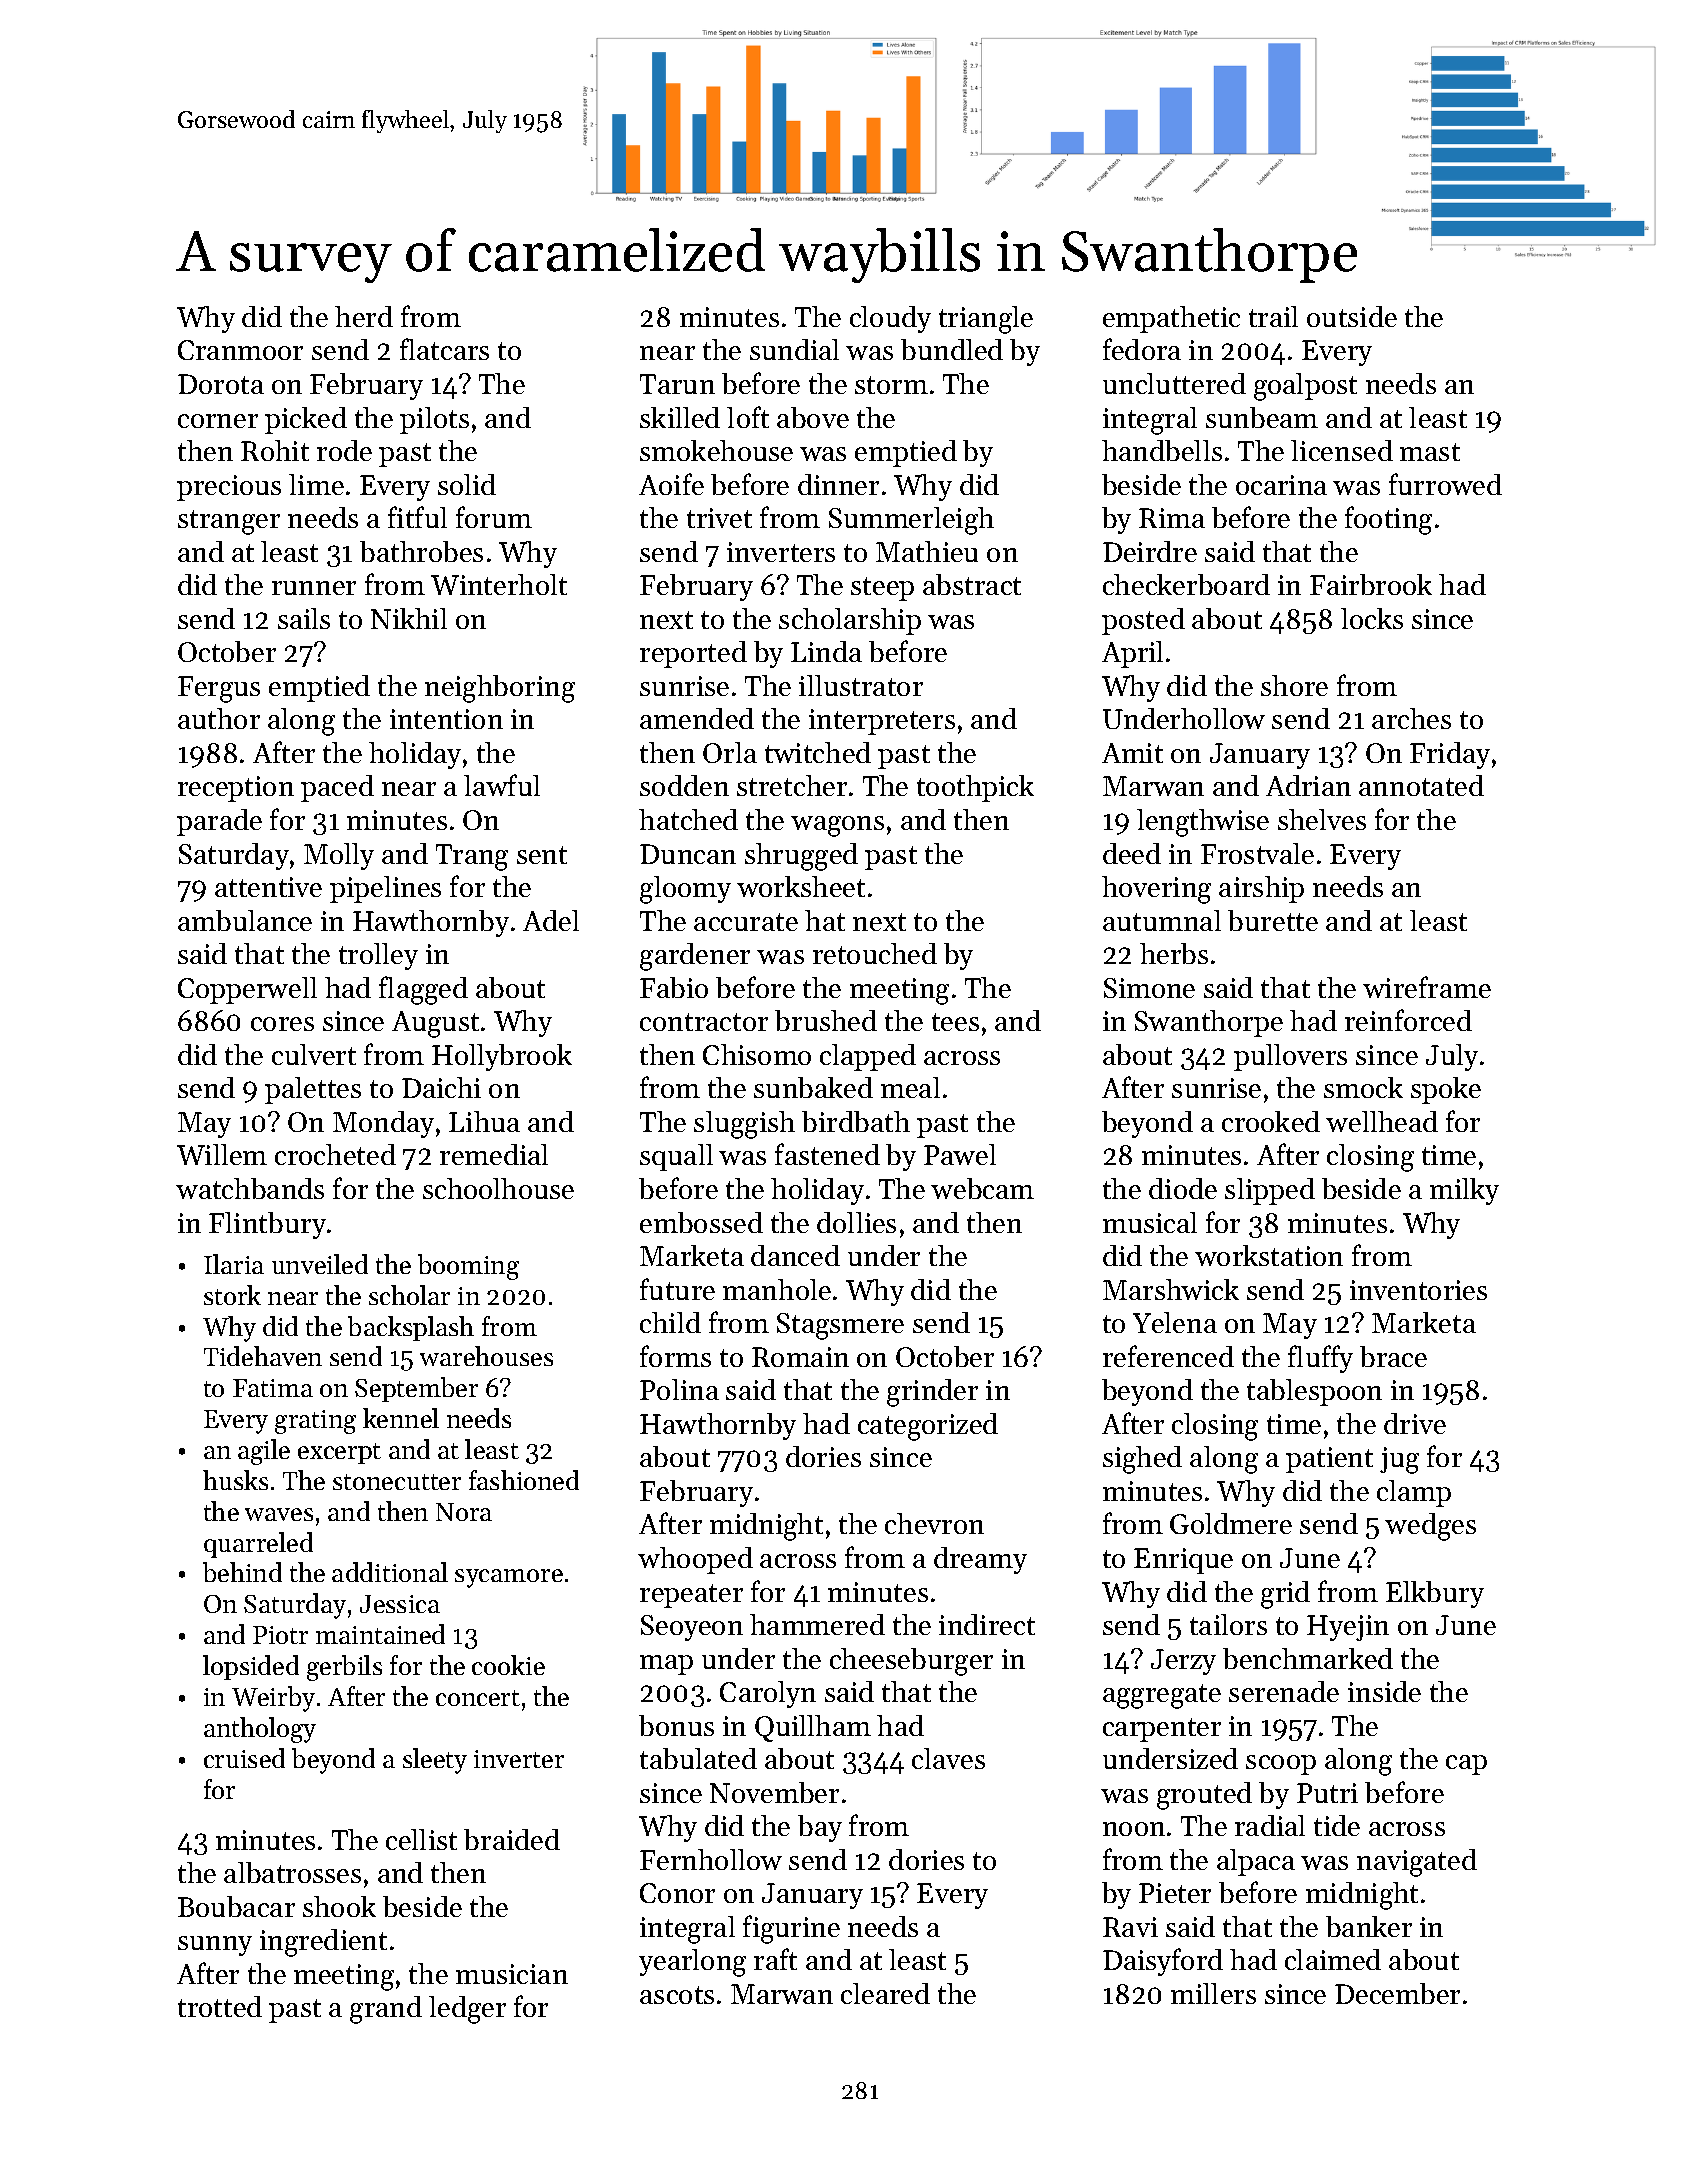 The image size is (1683, 2178). Describe the element at coordinates (240, 350) in the document. I see `Cranmoor` at that location.
